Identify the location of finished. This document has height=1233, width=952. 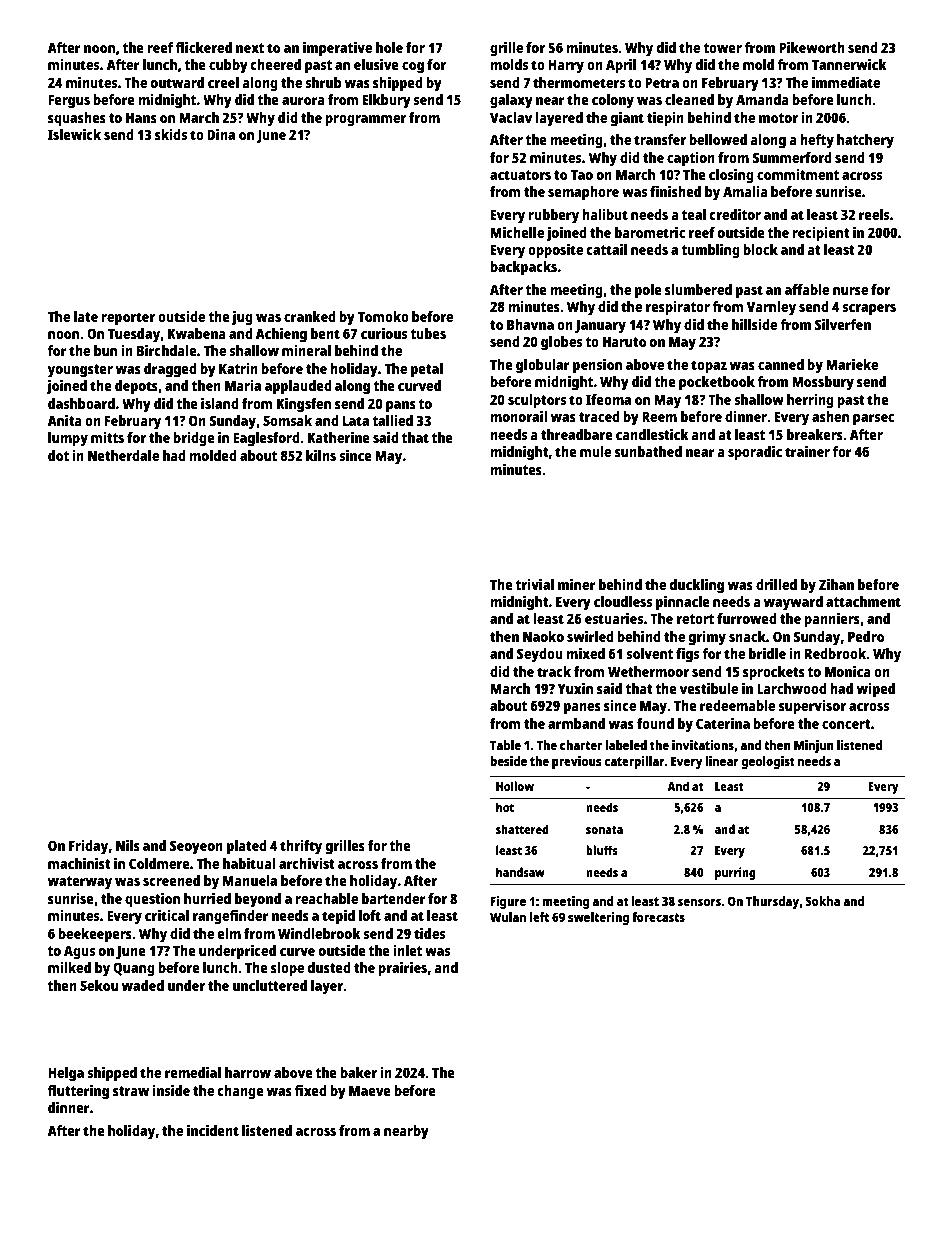
(675, 191).
